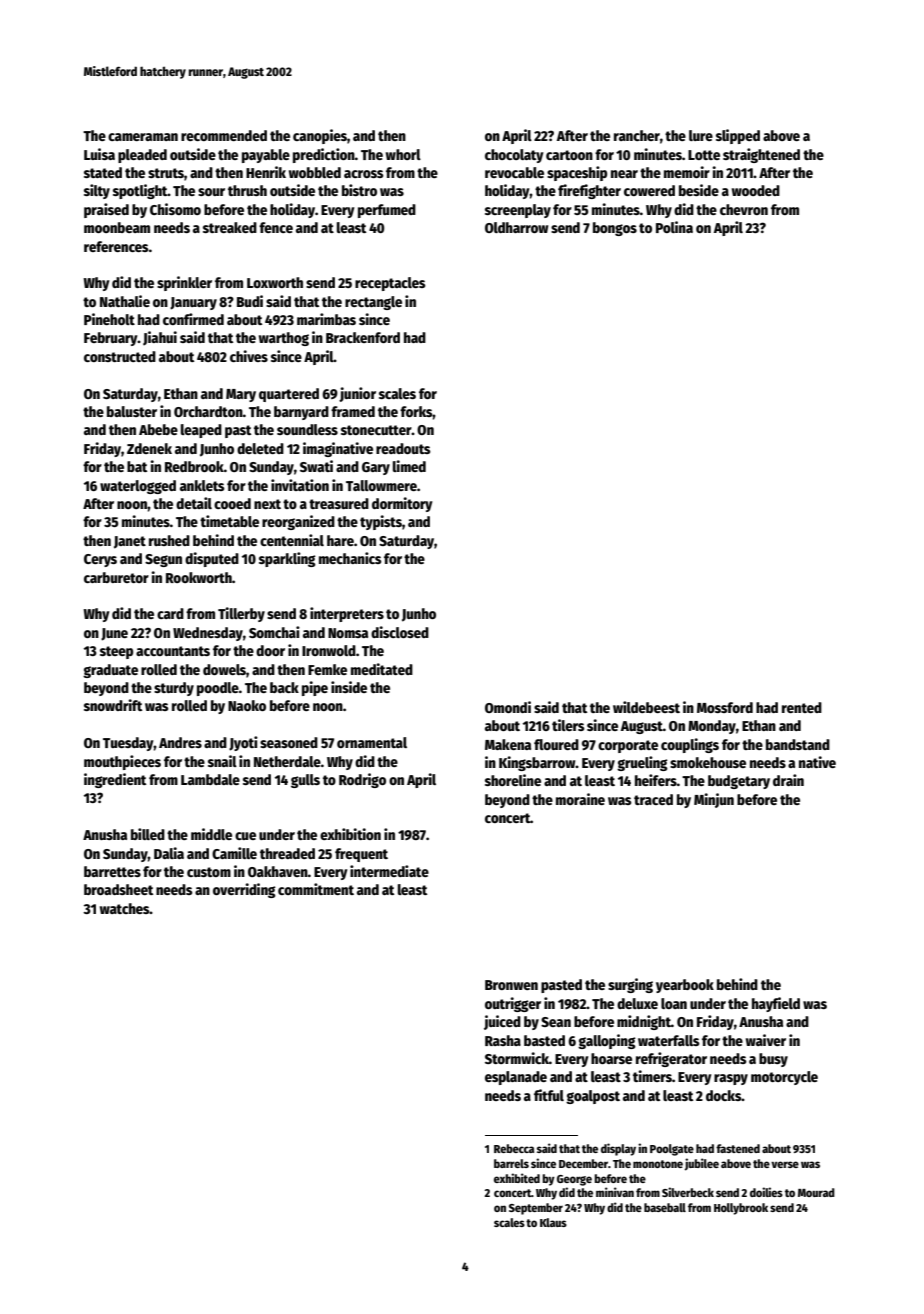  What do you see at coordinates (738, 136) in the page?
I see `slipped` at bounding box center [738, 136].
